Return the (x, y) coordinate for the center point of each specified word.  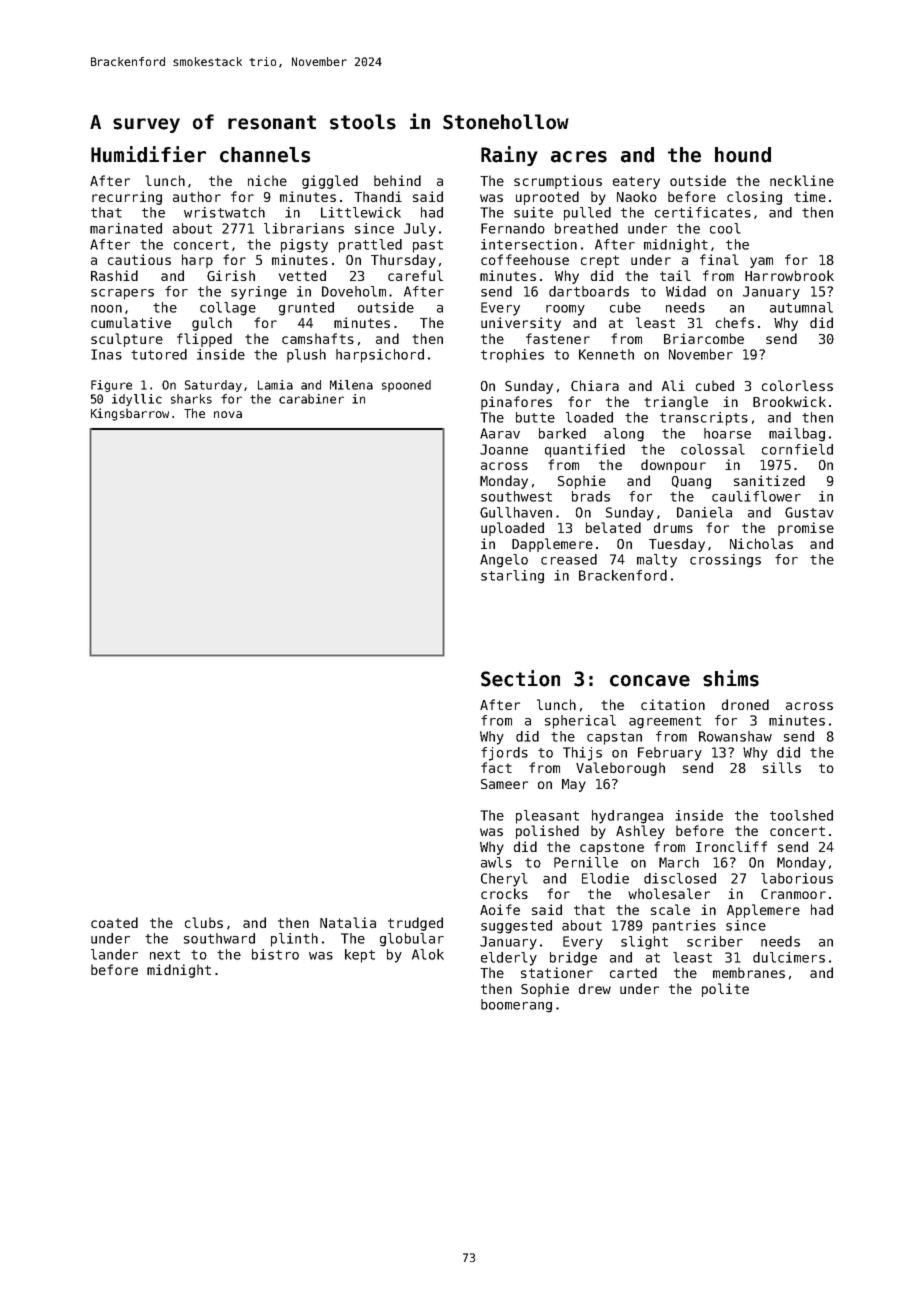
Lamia (275, 385)
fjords (504, 754)
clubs (204, 922)
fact (496, 767)
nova (228, 414)
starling (512, 577)
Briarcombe (704, 338)
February (670, 754)
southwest (516, 496)
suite (533, 212)
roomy (565, 310)
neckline (802, 180)
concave (650, 681)
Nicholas (761, 543)
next (165, 955)
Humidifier (148, 154)
